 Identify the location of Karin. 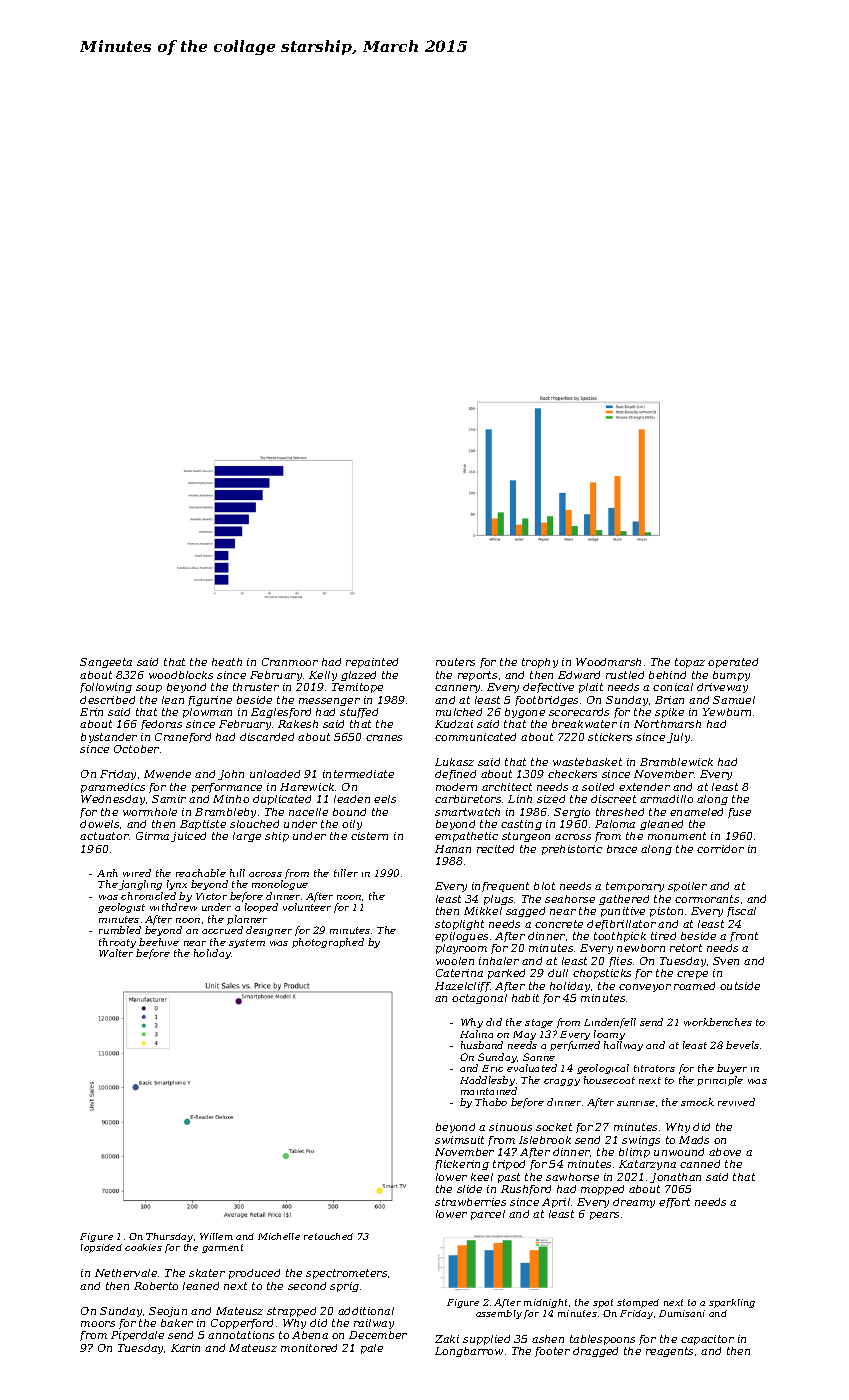
(185, 1348).
